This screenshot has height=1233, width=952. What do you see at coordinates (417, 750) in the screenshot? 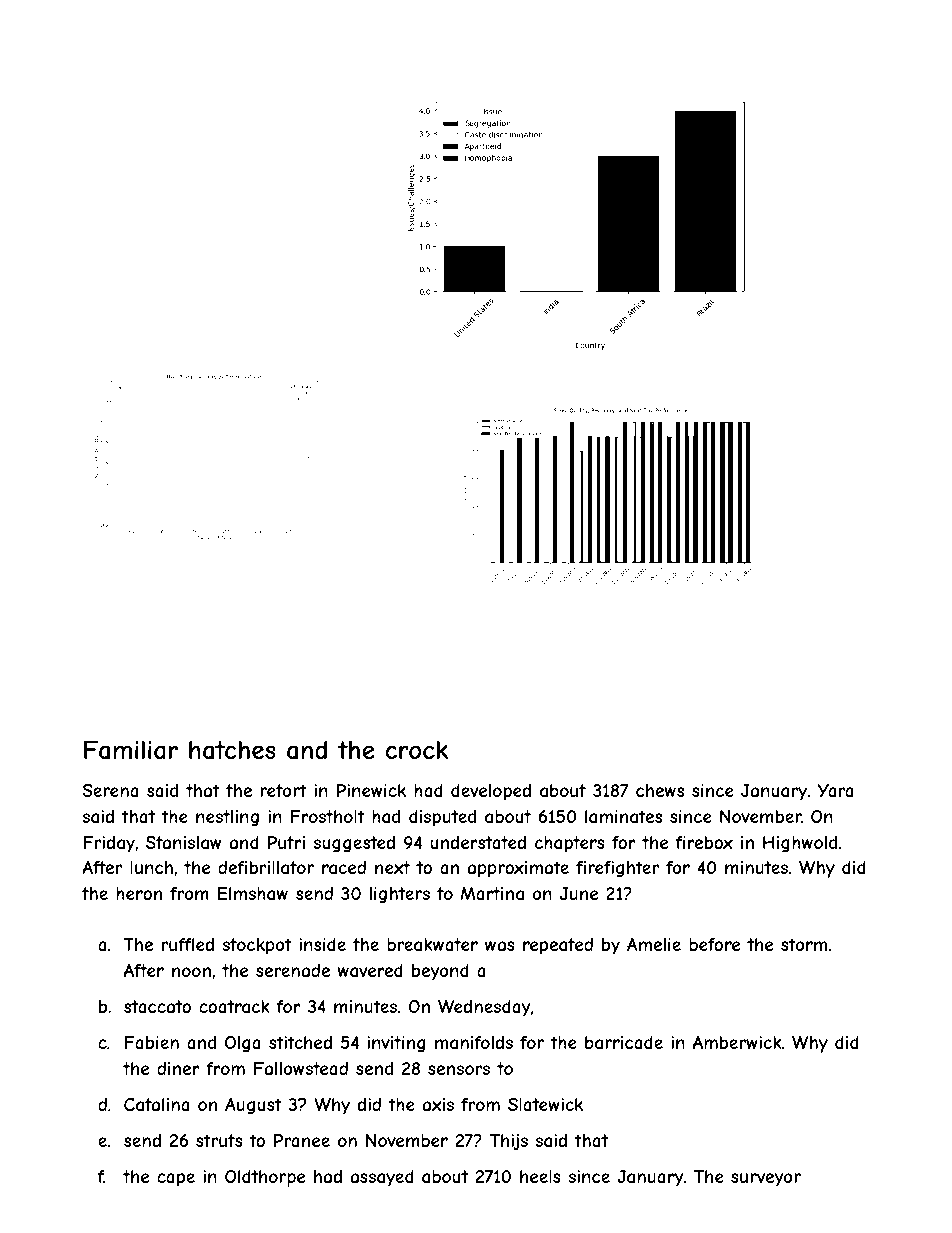
I see `crock` at bounding box center [417, 750].
